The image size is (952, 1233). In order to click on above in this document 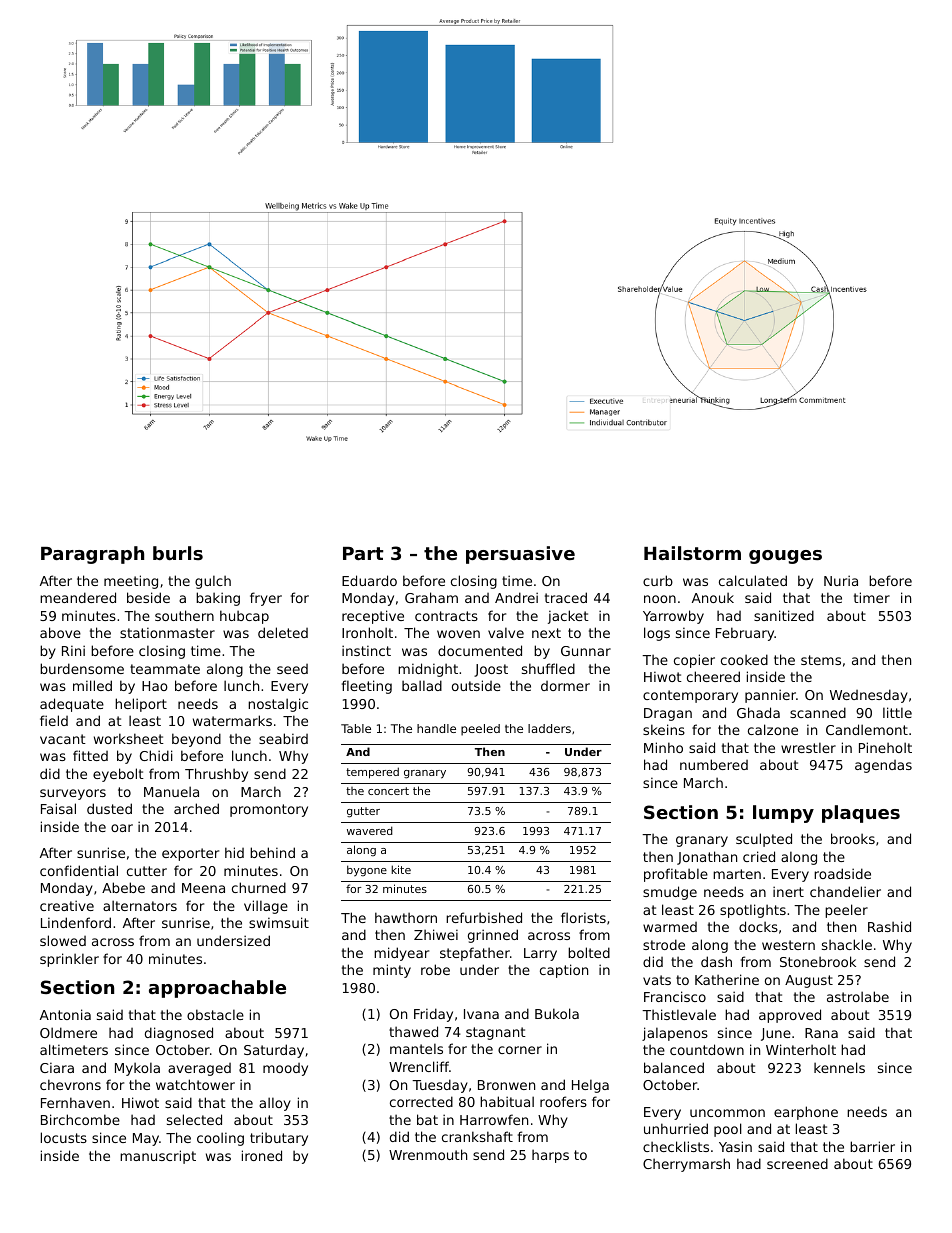, I will do `click(60, 632)`.
